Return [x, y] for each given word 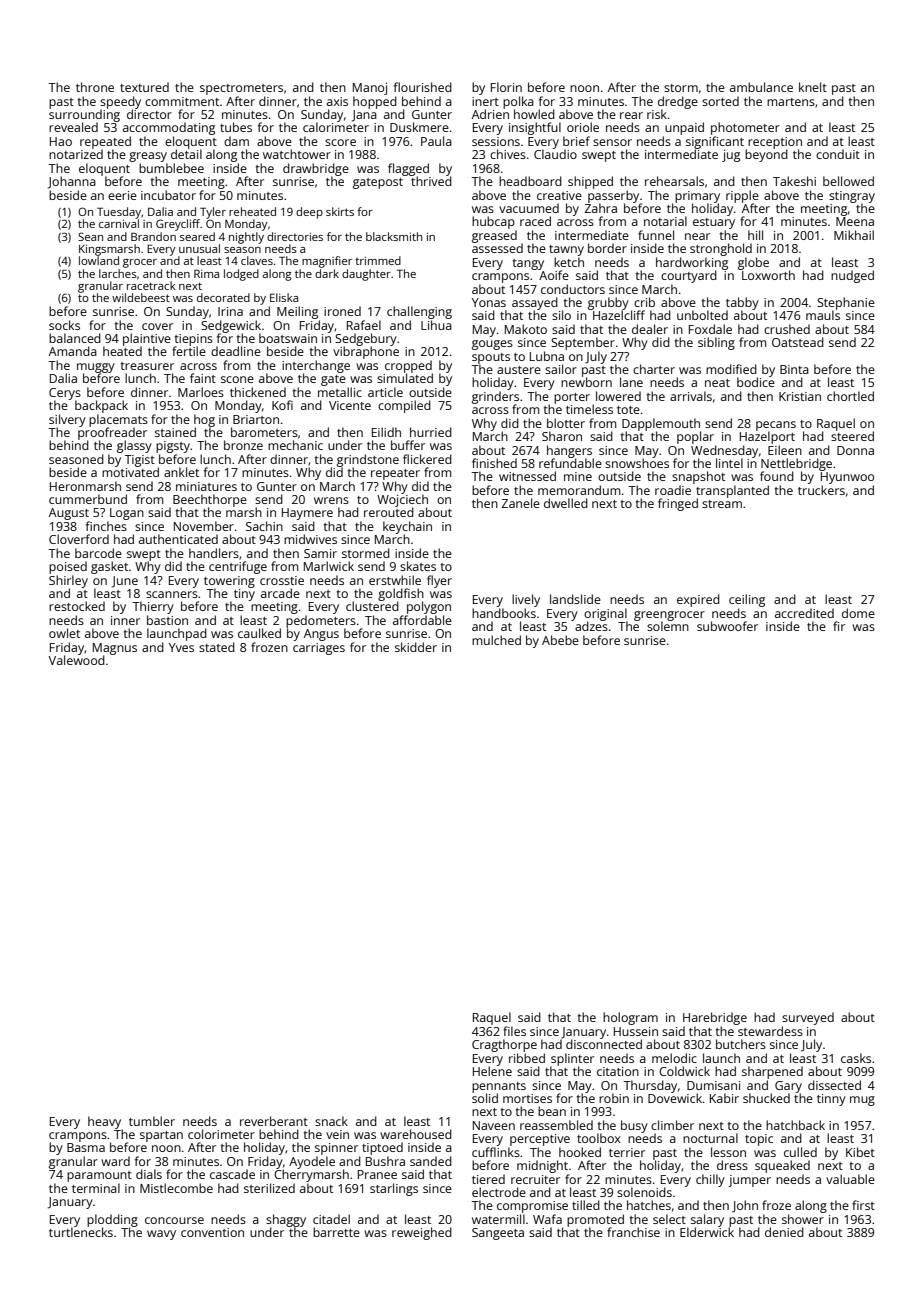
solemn [668, 626]
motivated [130, 472]
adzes [591, 626]
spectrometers [241, 89]
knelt [813, 87]
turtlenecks [81, 1232]
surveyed [808, 1018]
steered [852, 436]
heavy [104, 1122]
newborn [586, 382]
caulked [259, 633]
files [514, 1031]
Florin [506, 87]
